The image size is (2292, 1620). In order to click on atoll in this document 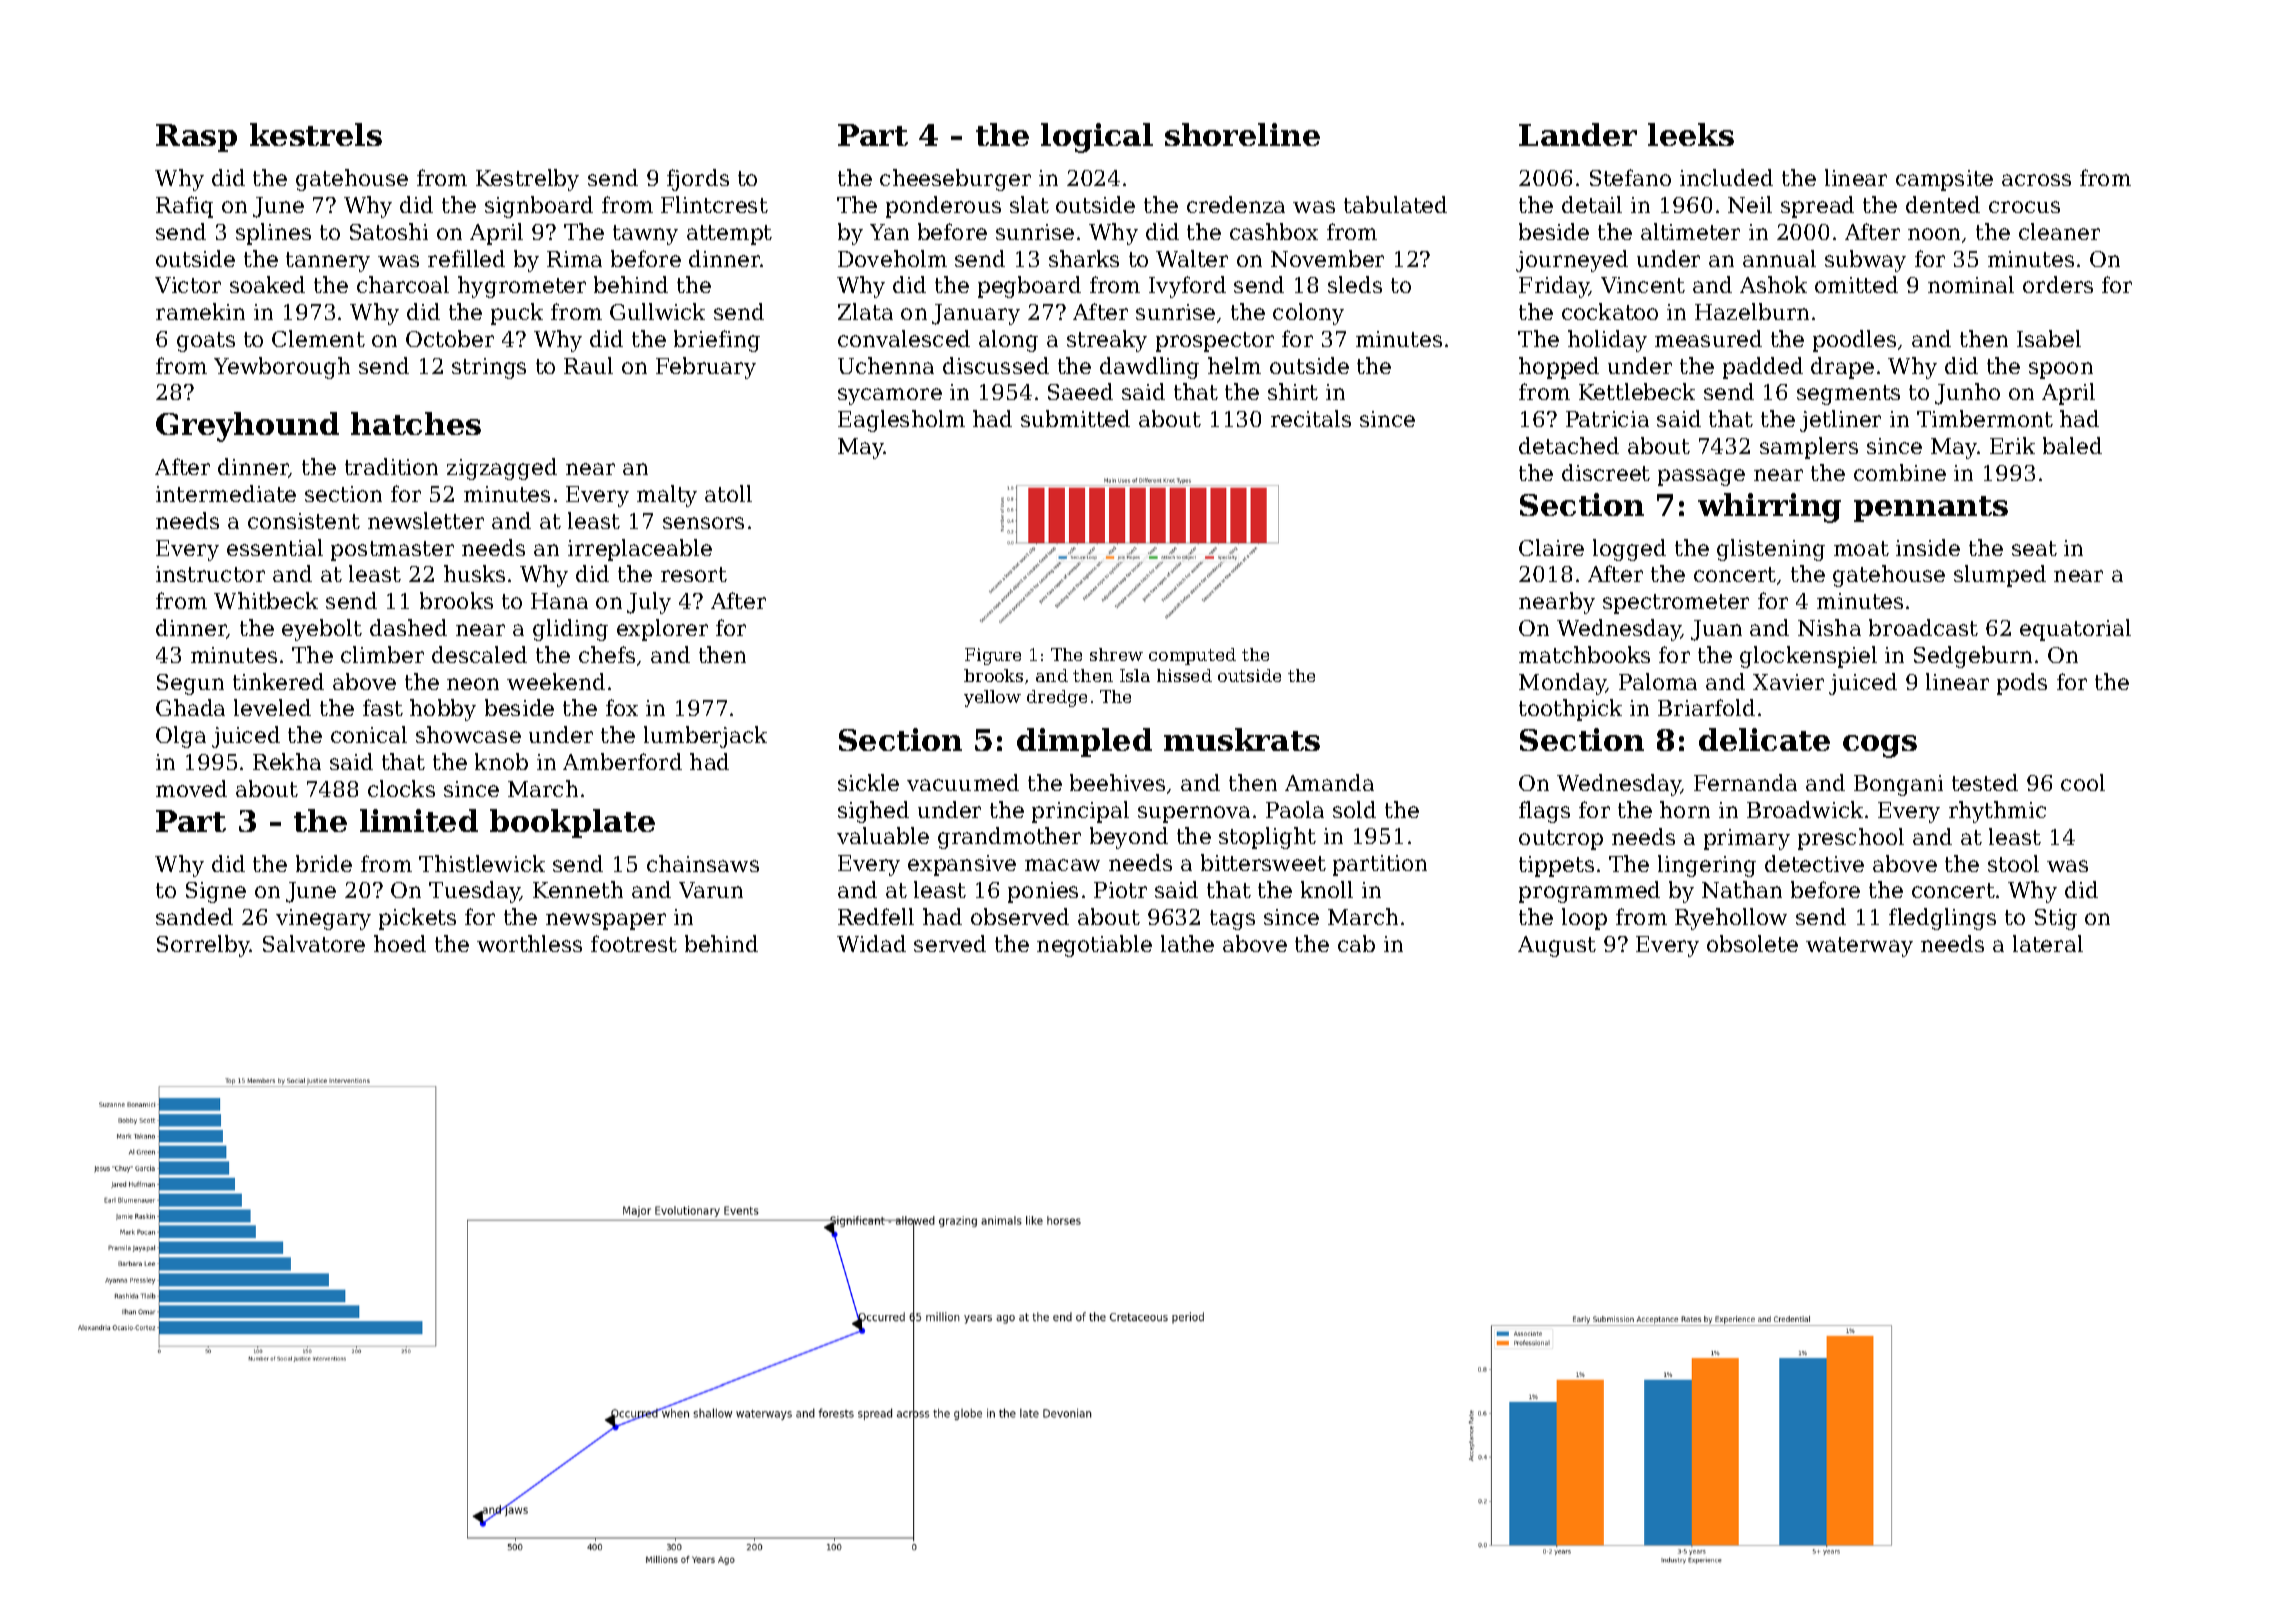, I will do `click(728, 493)`.
